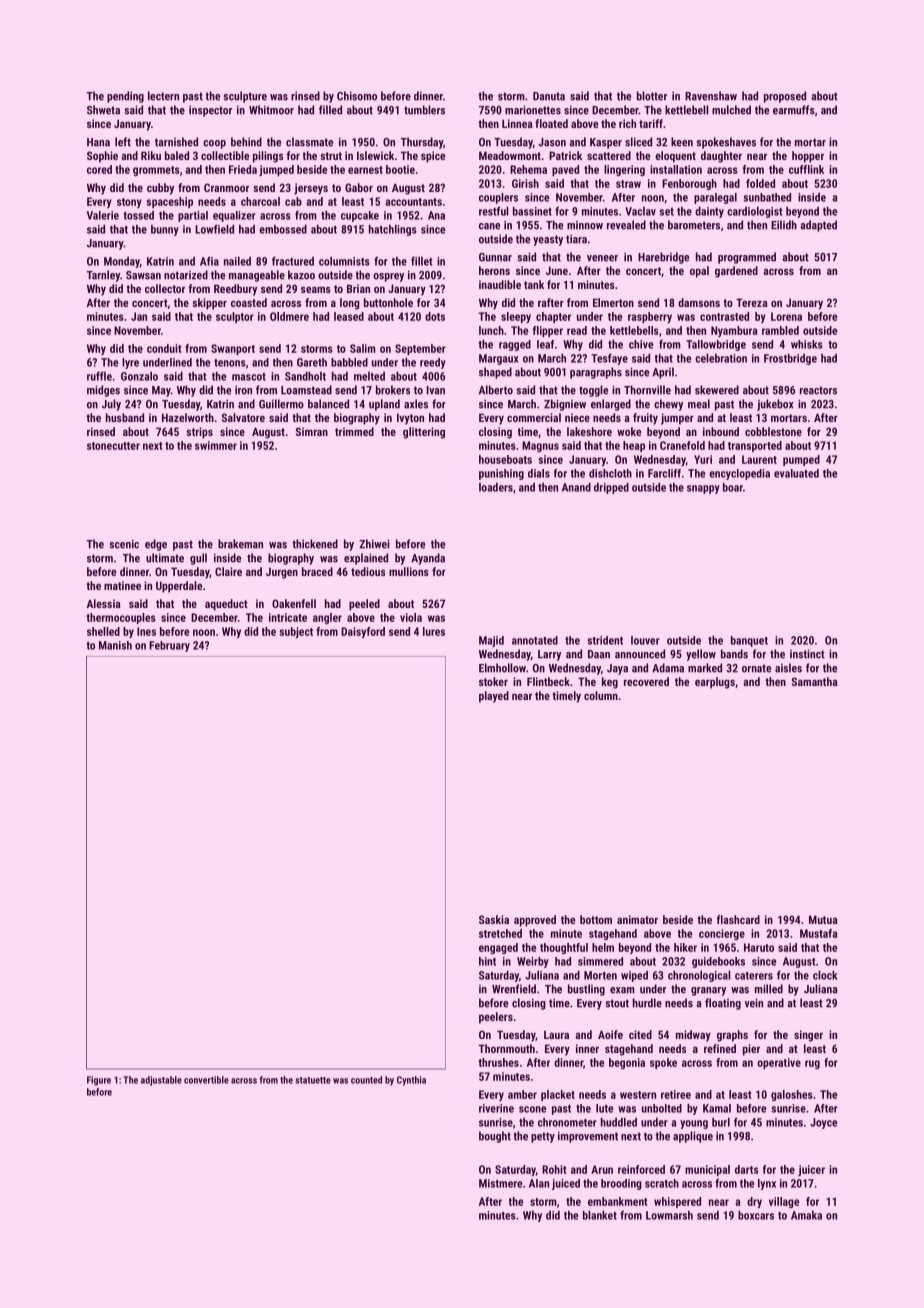  Describe the element at coordinates (494, 697) in the page. I see `played` at that location.
